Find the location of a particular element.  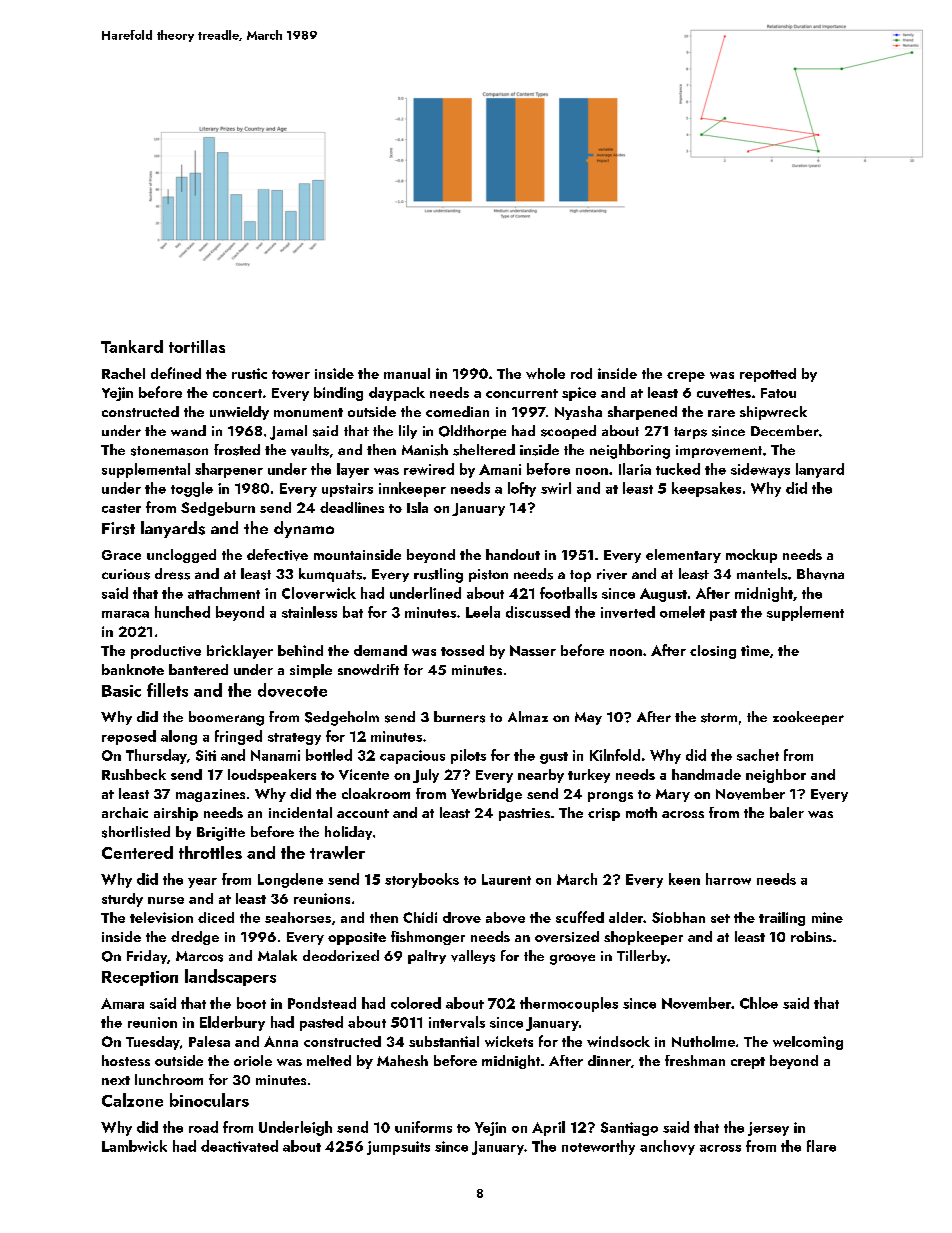

rustling is located at coordinates (438, 575).
